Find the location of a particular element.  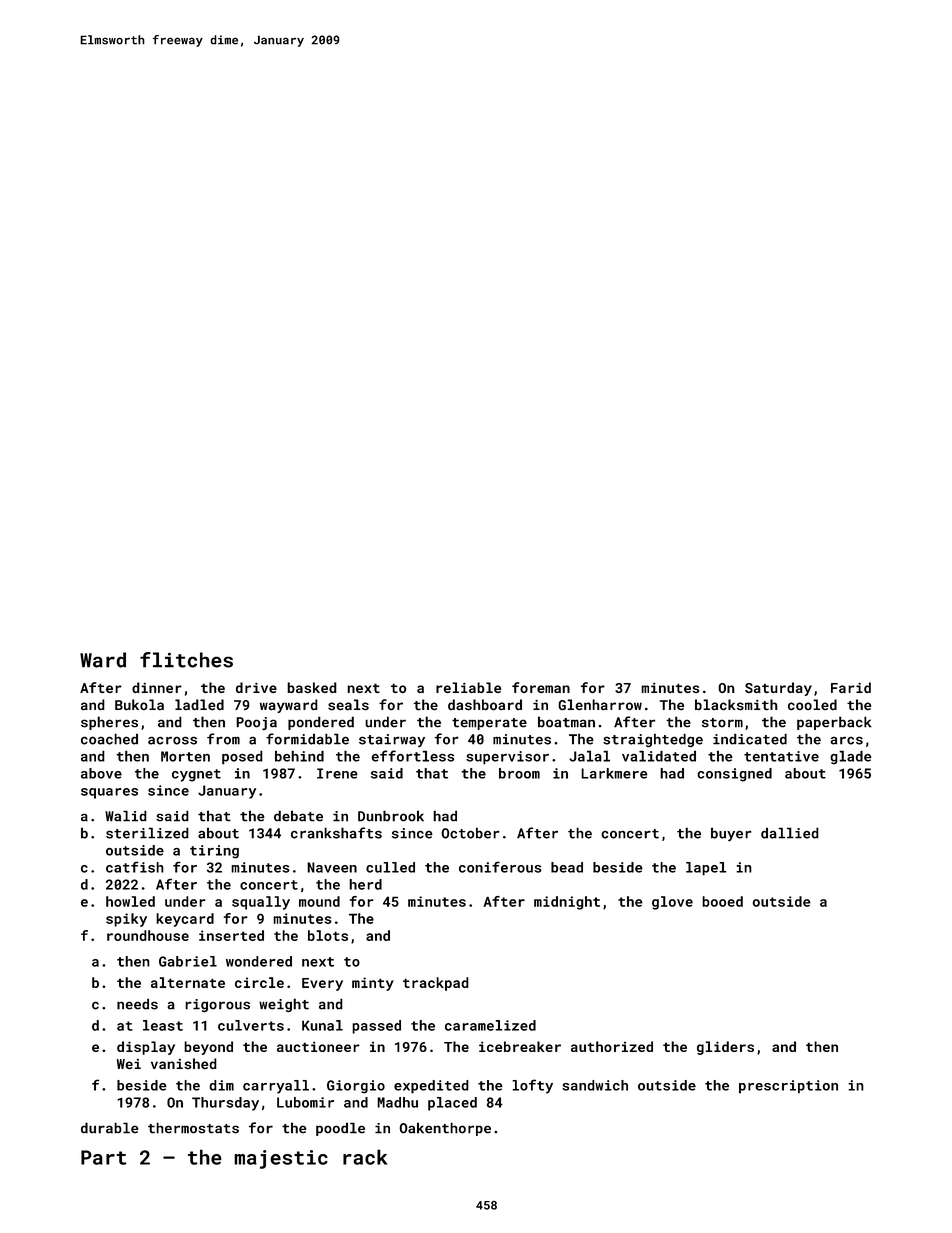

consigned is located at coordinates (734, 775).
